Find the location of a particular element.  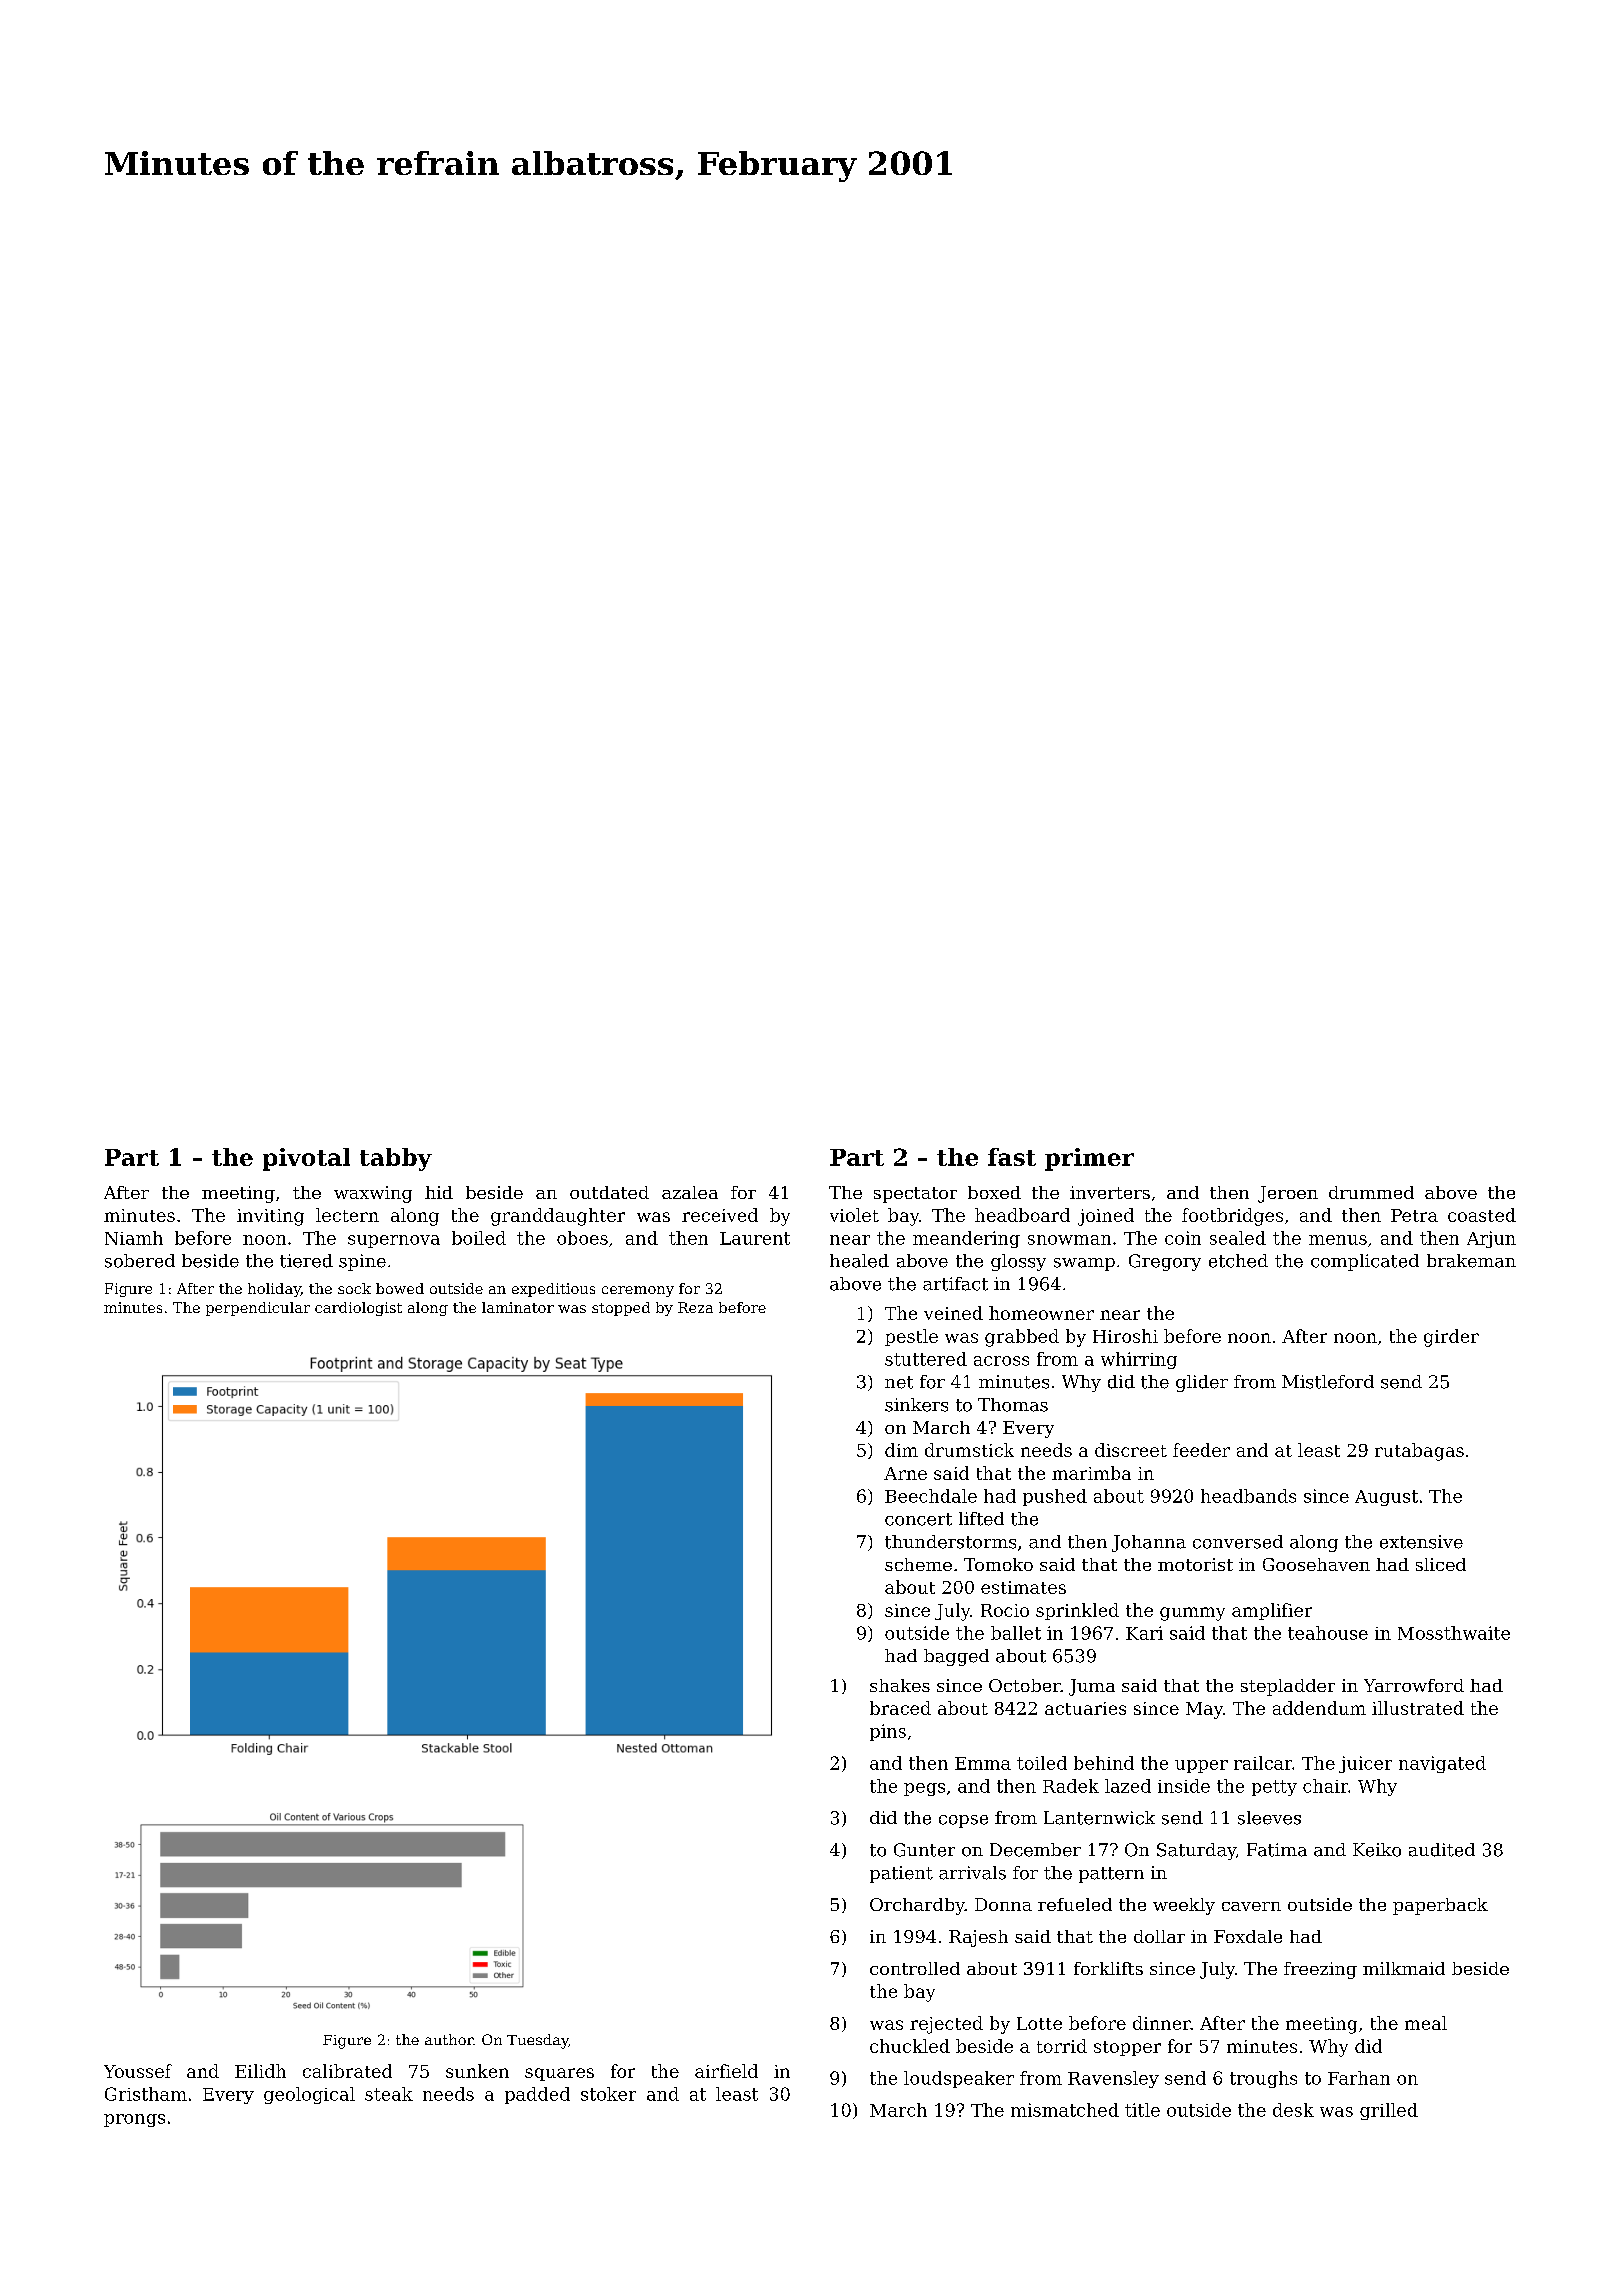

prongs is located at coordinates (134, 2120).
